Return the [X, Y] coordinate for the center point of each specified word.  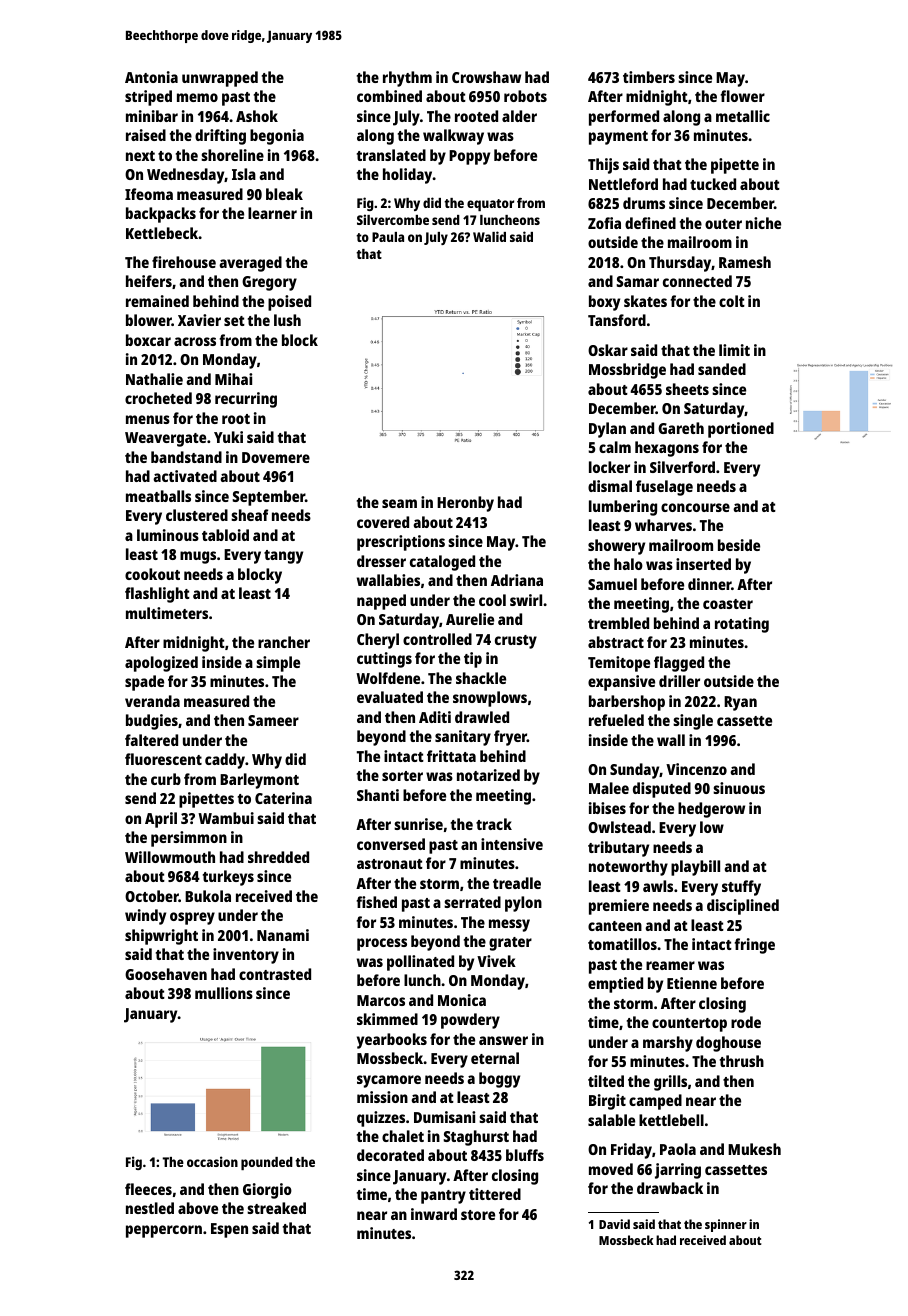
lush [287, 320]
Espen [229, 1230]
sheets [687, 389]
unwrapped [220, 79]
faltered [151, 740]
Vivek [496, 961]
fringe [755, 946]
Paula [388, 237]
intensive [512, 844]
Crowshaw [486, 77]
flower [743, 96]
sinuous [739, 788]
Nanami [283, 935]
